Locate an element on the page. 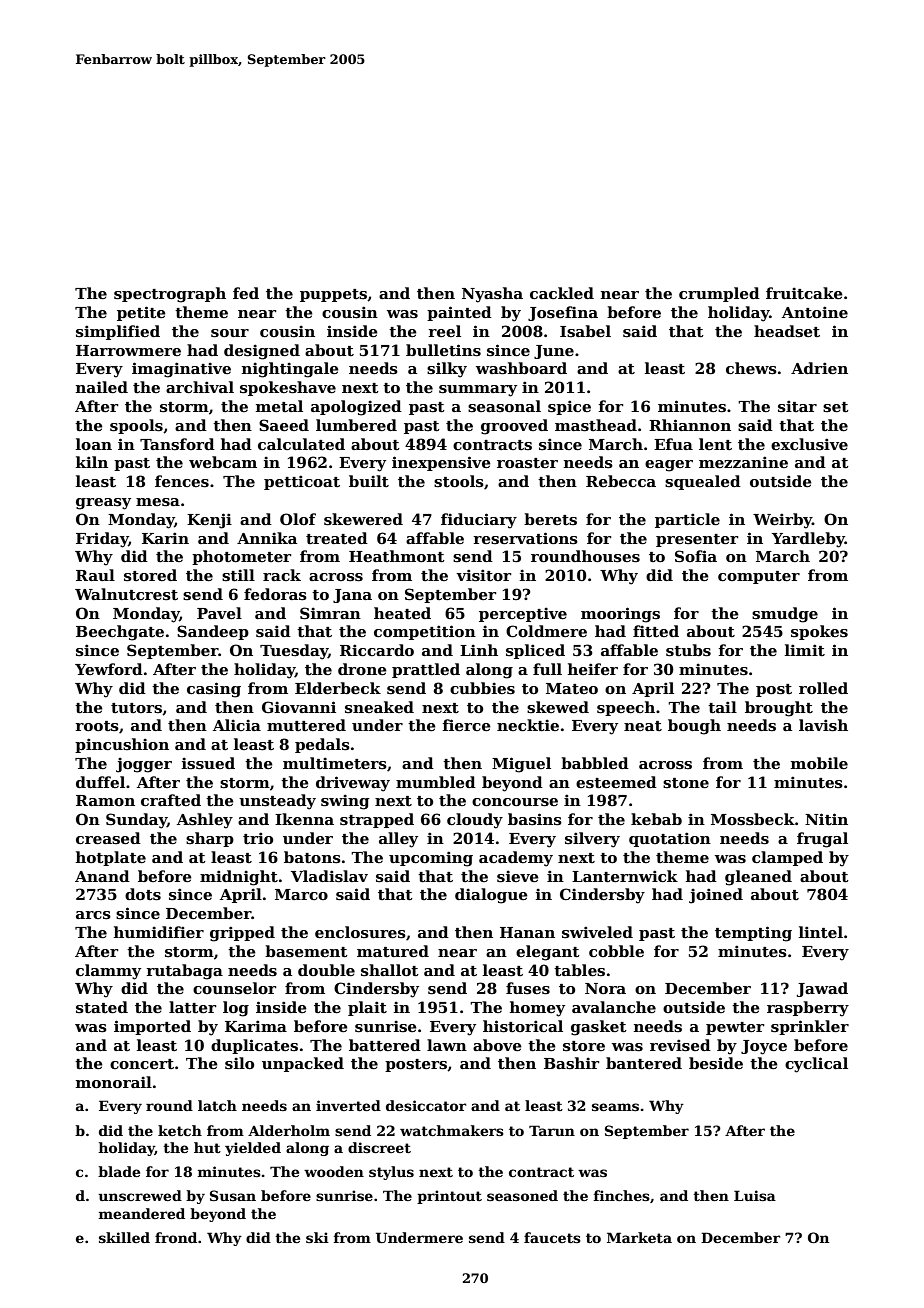 The width and height of the image is (924, 1308). washboard is located at coordinates (521, 368).
